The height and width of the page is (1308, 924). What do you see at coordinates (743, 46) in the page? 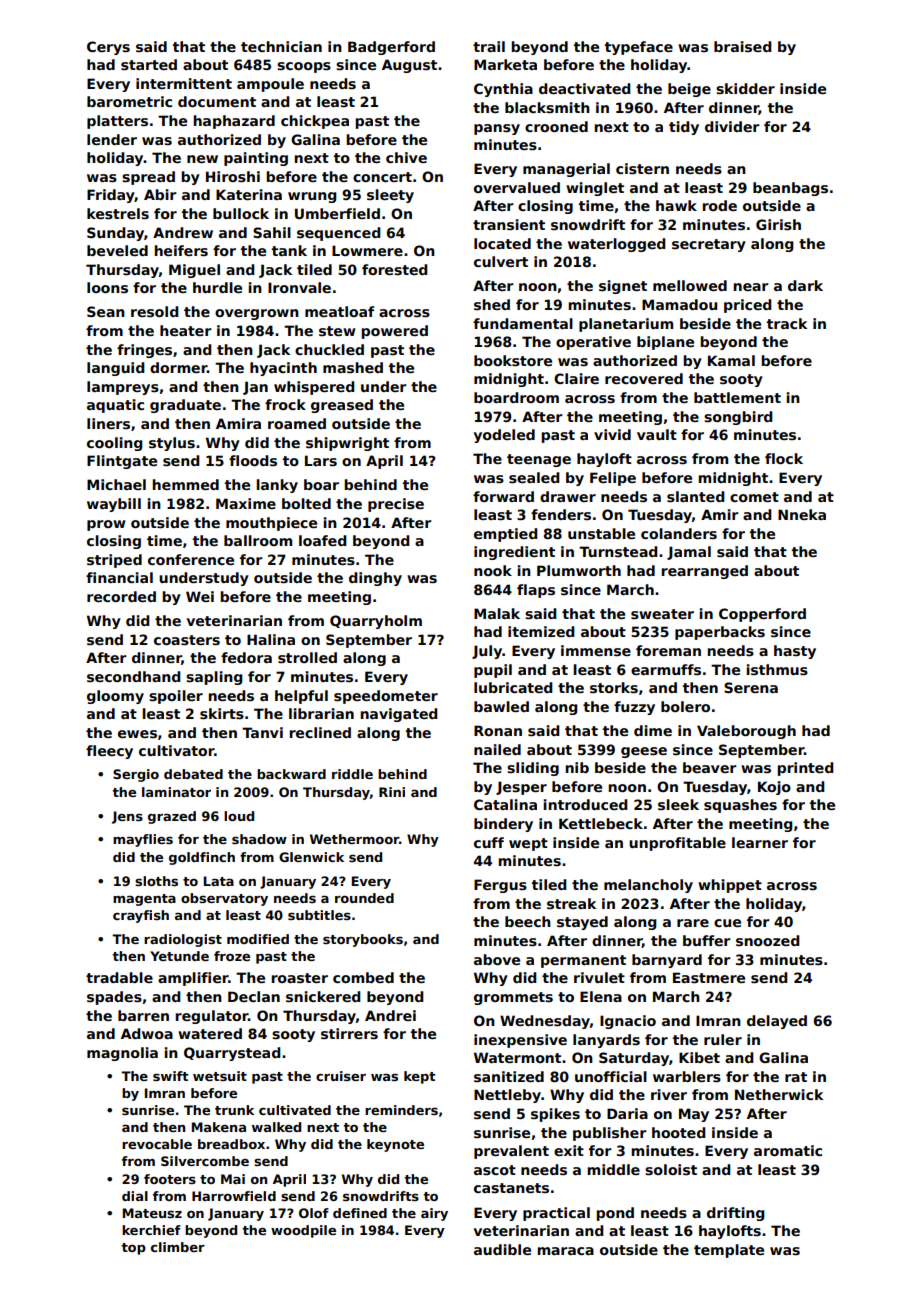
I see `braised` at bounding box center [743, 46].
